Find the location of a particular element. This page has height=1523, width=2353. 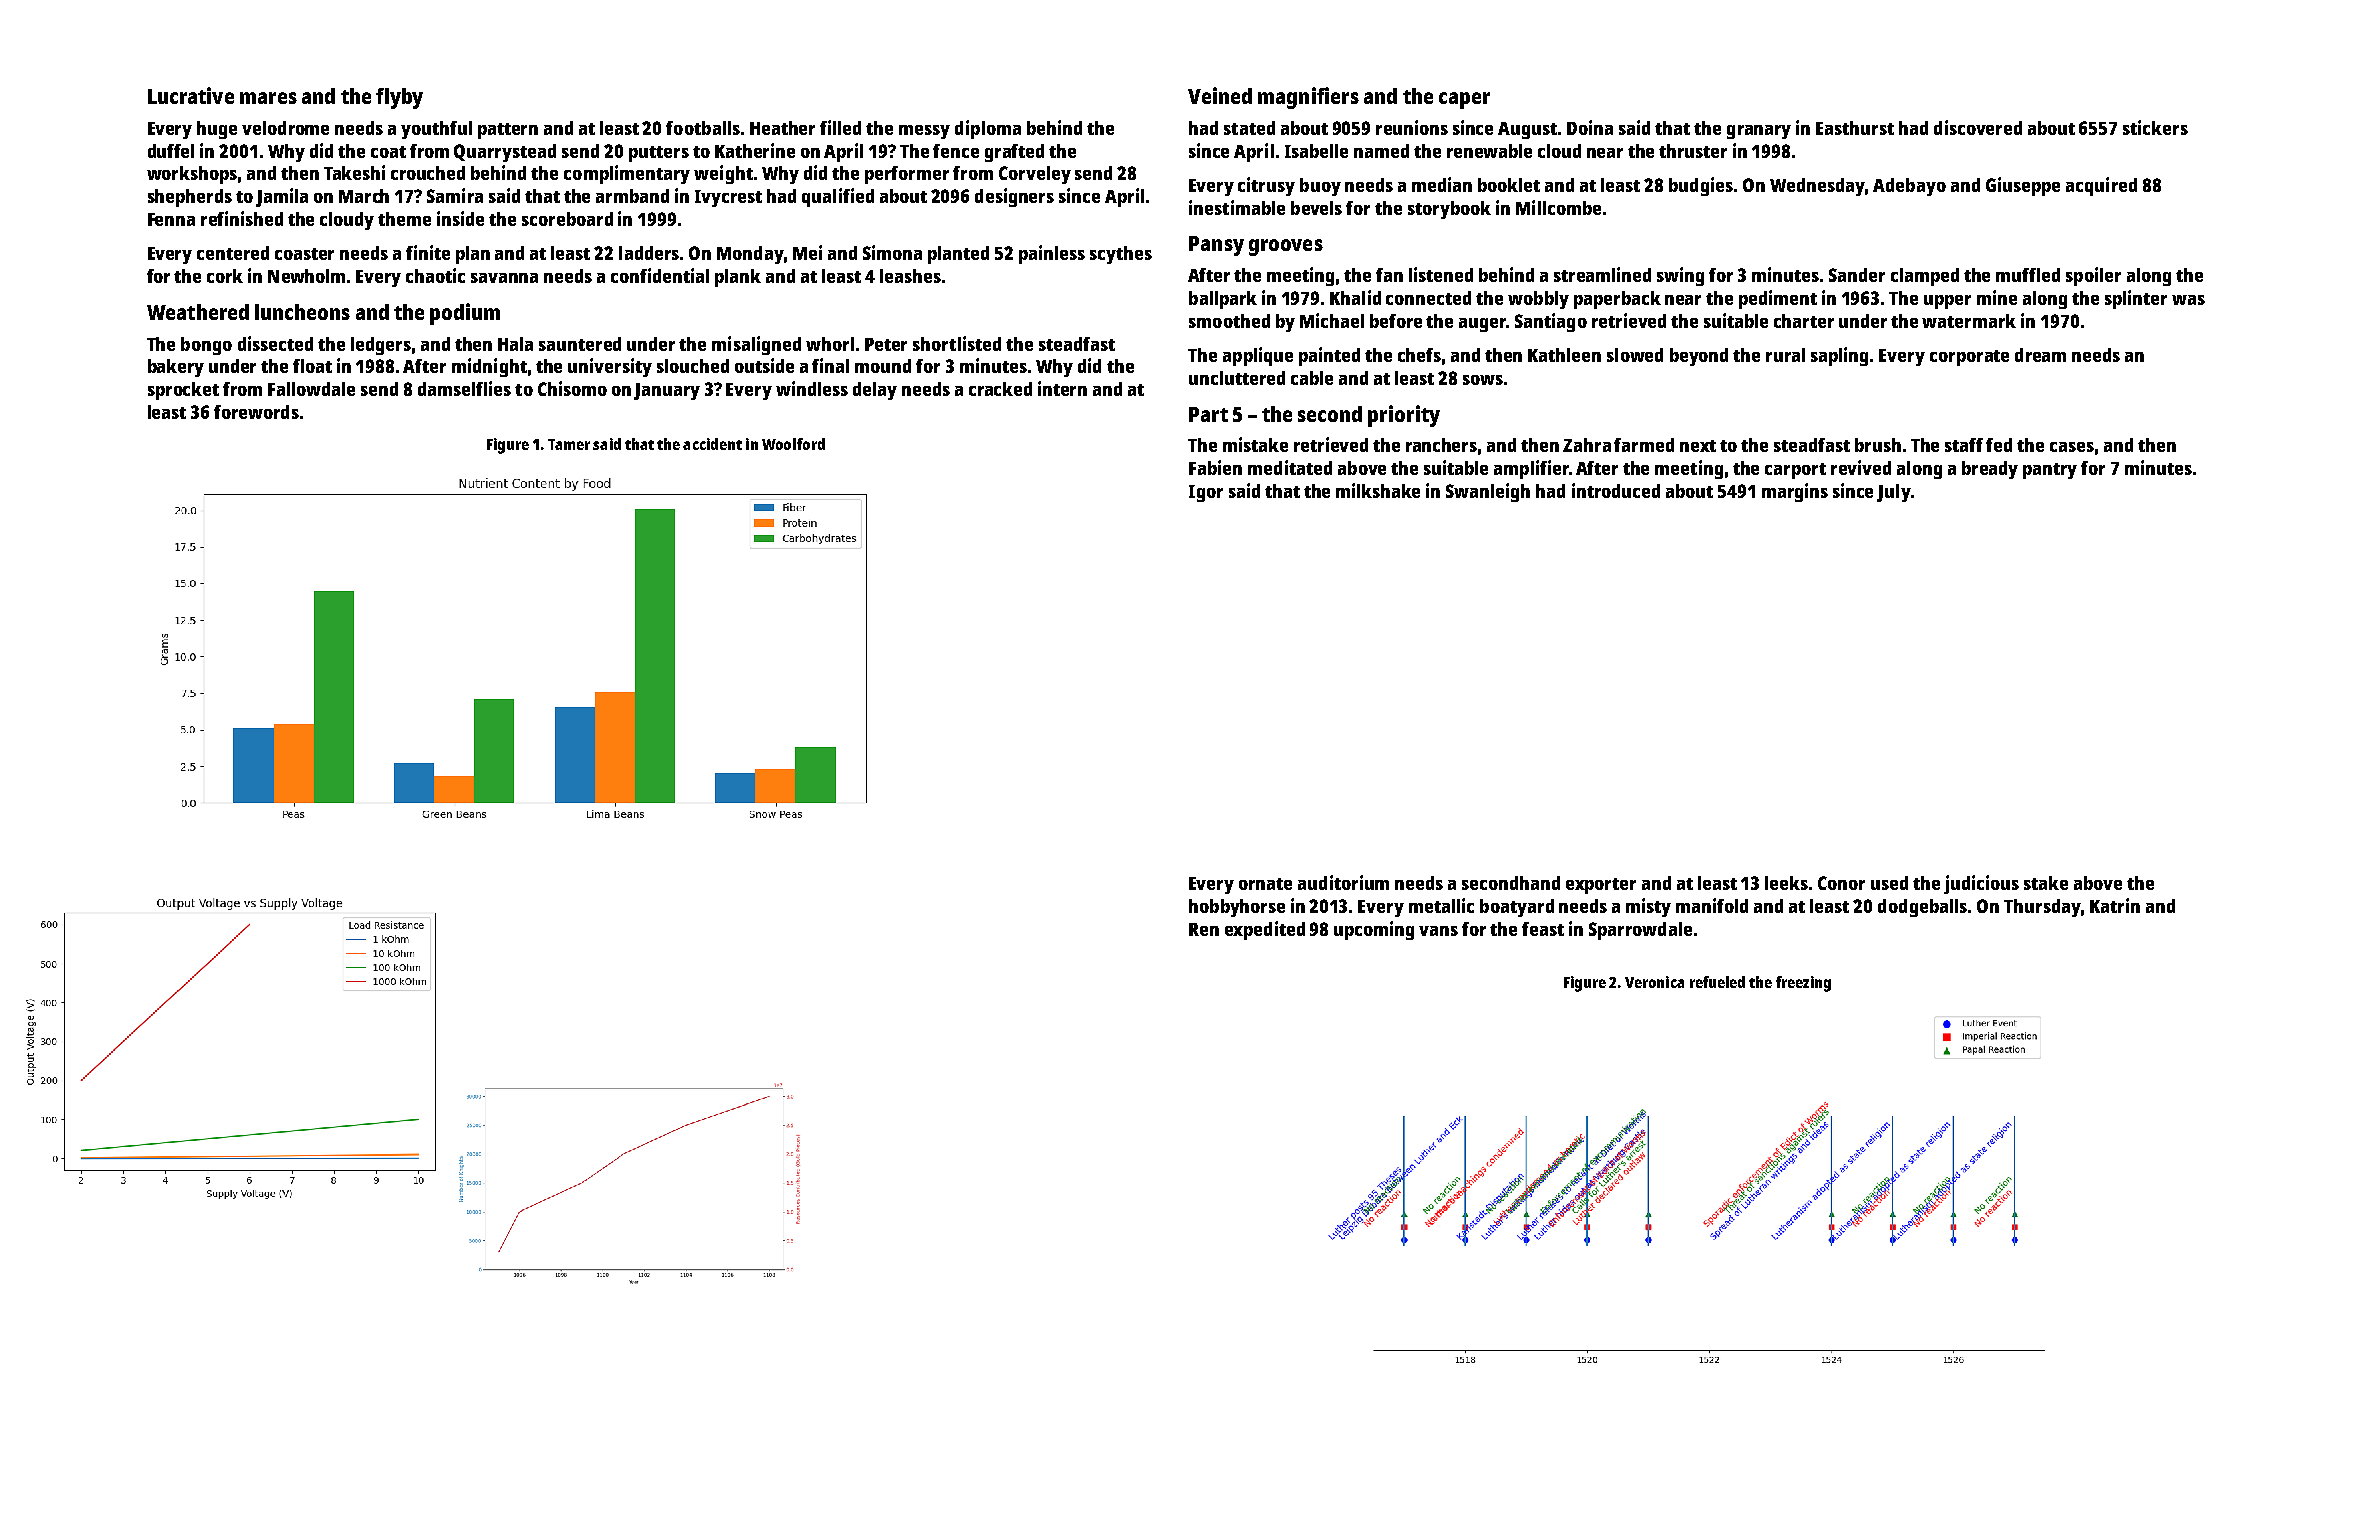

expedited is located at coordinates (1265, 930).
